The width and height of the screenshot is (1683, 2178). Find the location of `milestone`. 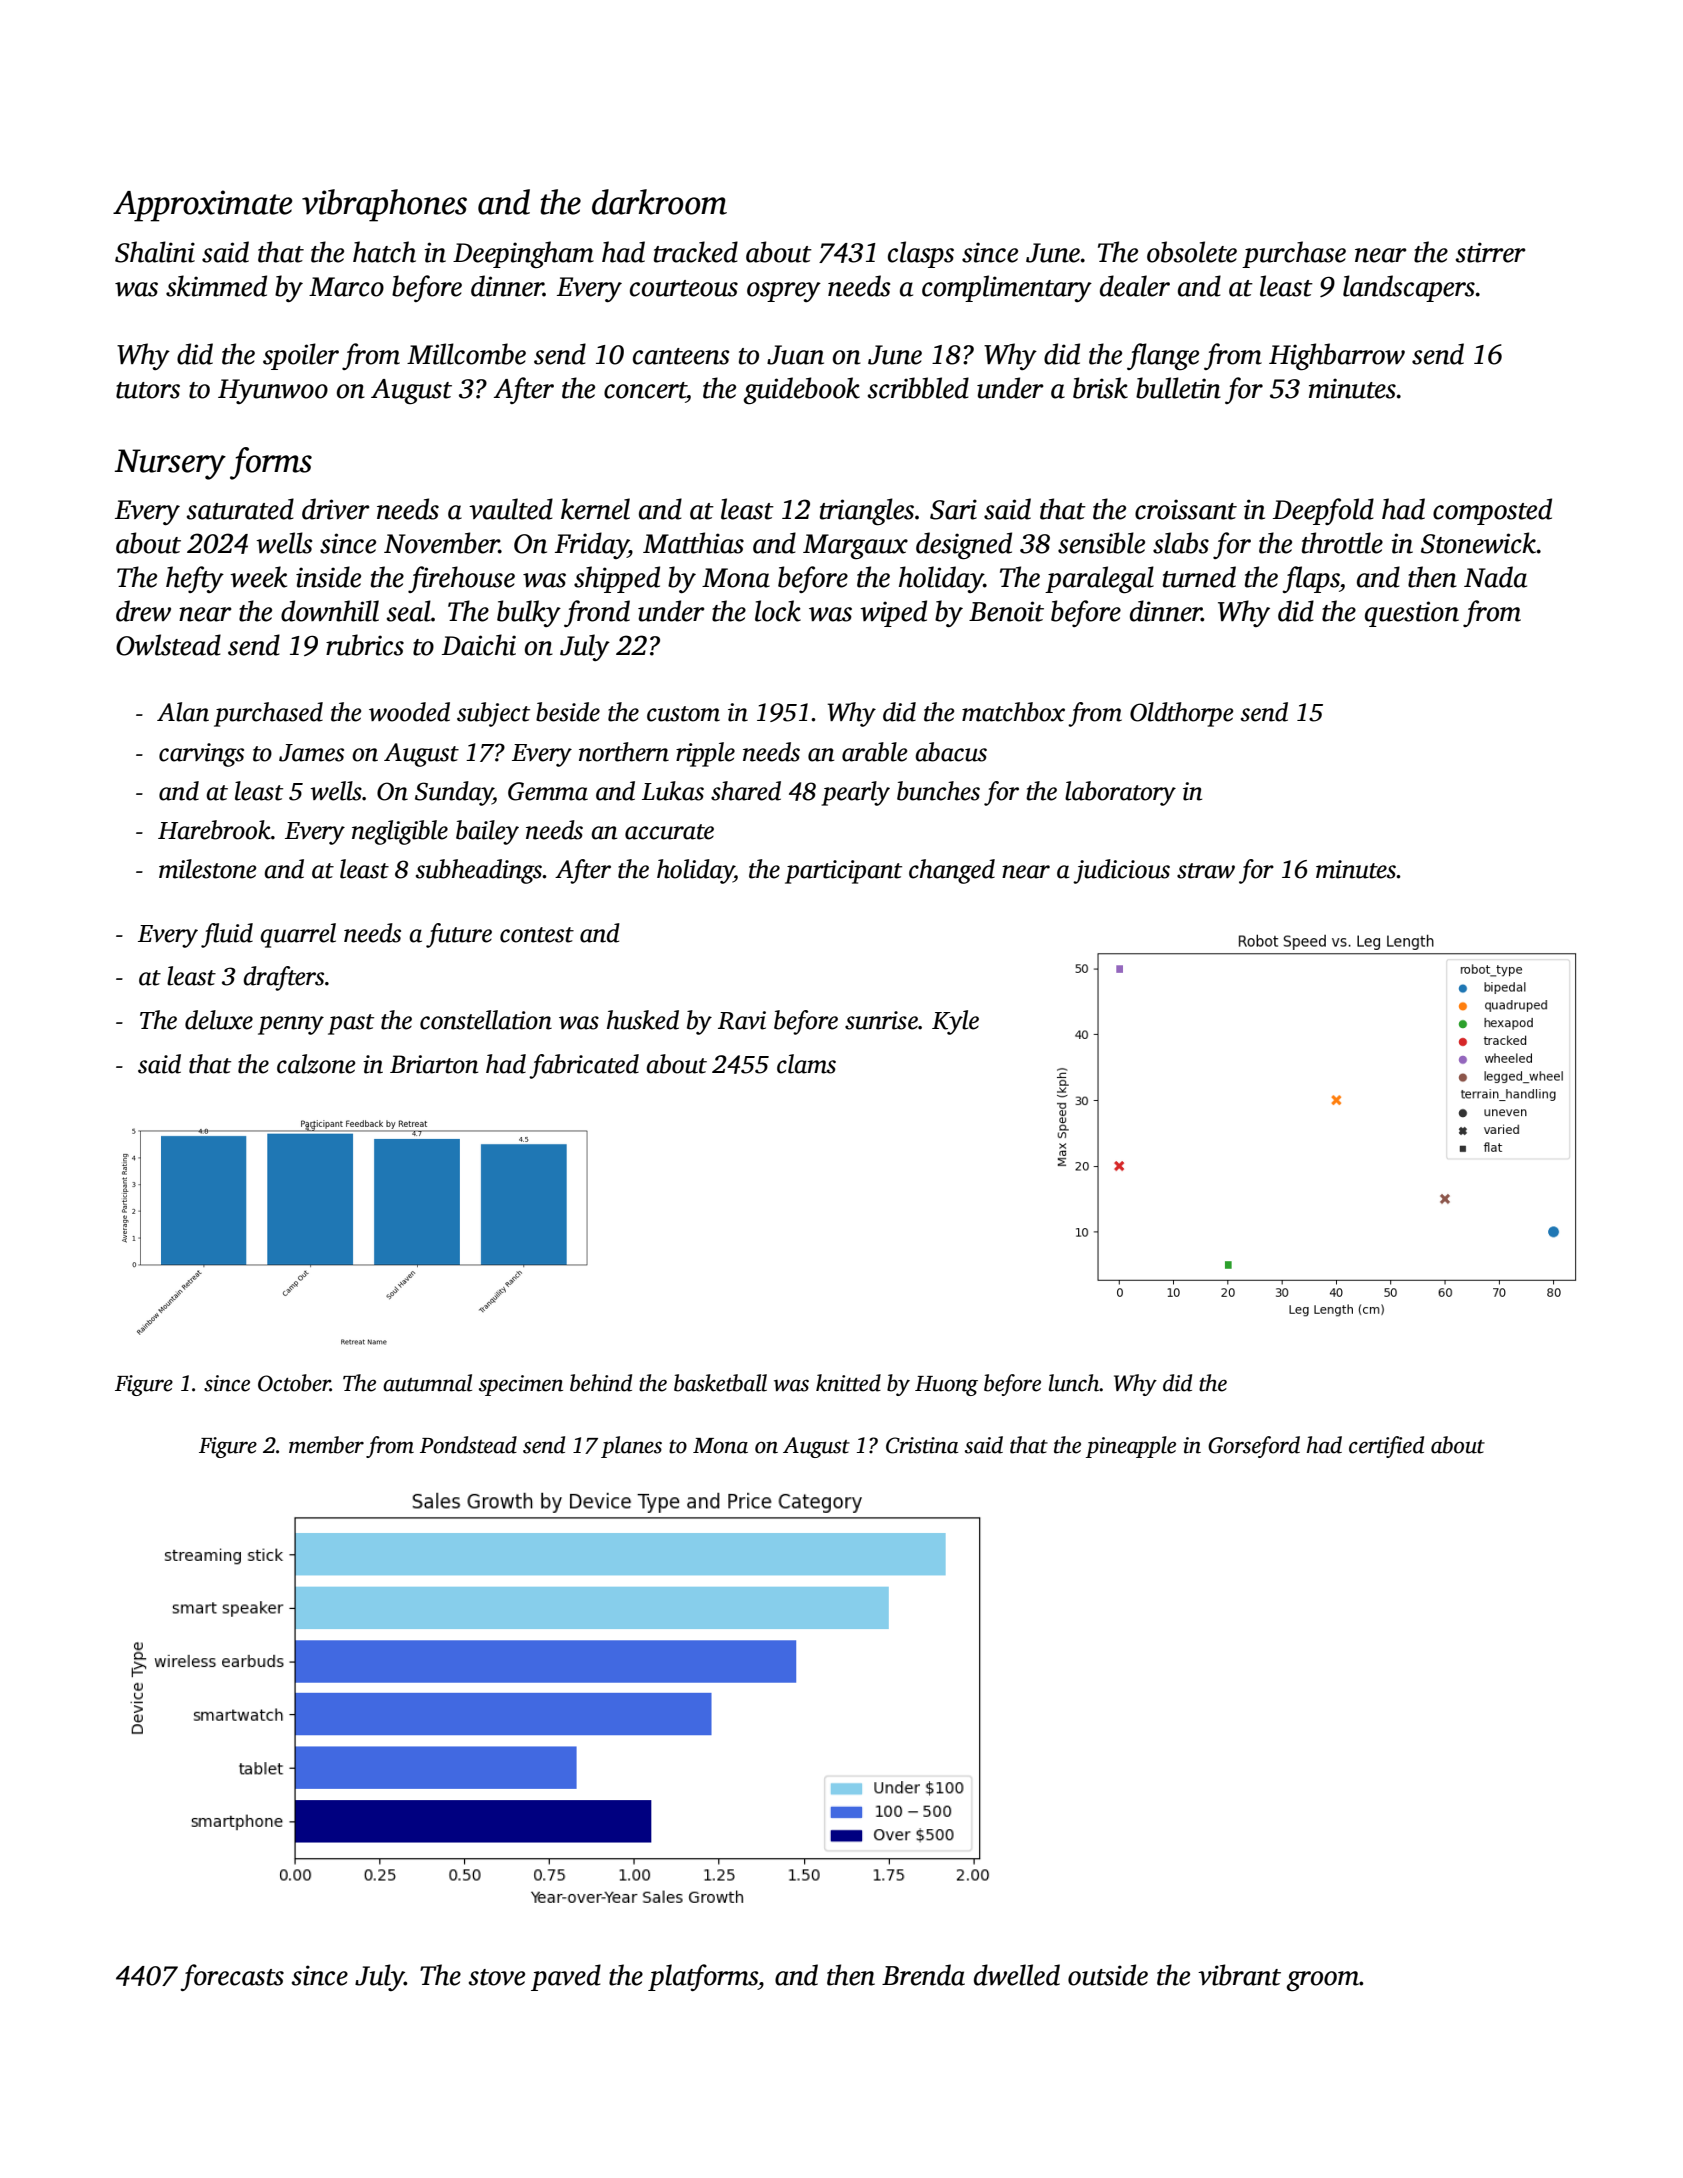

milestone is located at coordinates (207, 869).
